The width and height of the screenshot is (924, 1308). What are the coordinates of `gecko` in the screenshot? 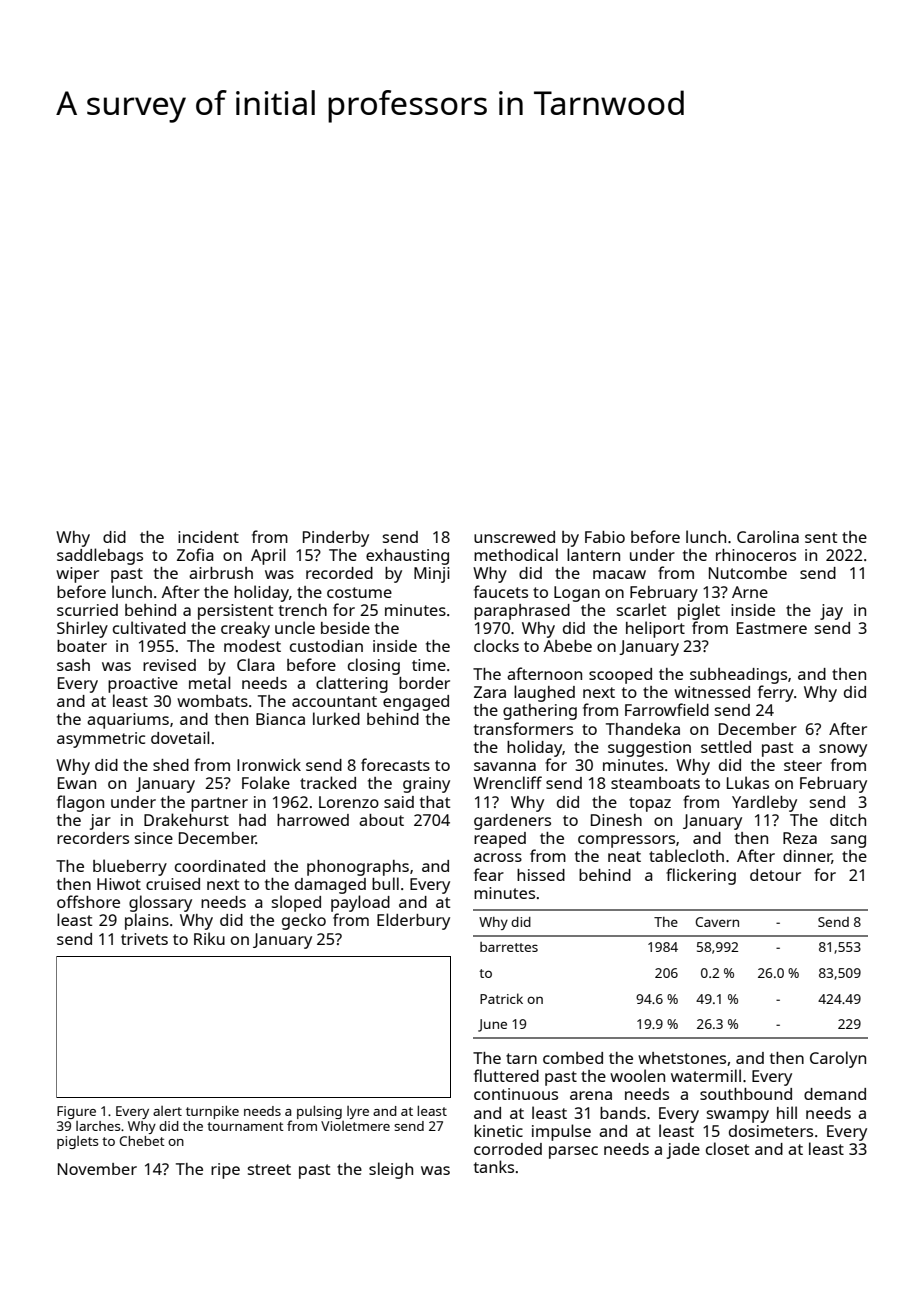 It's located at (304, 921).
